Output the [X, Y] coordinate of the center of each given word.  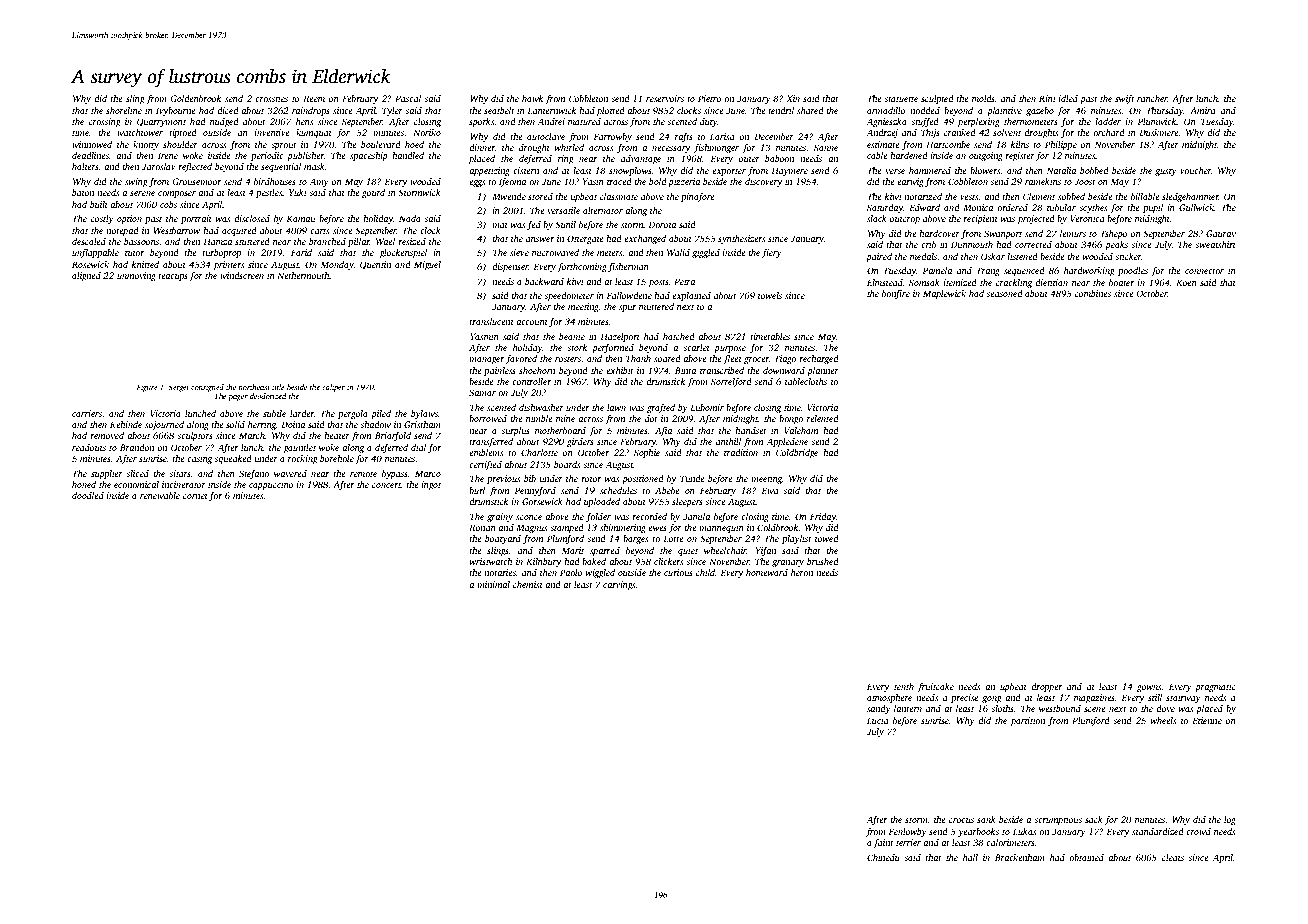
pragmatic [1215, 687]
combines [1093, 293]
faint [883, 843]
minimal [493, 584]
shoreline [124, 110]
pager [238, 398]
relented [823, 418]
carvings [619, 585]
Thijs [930, 133]
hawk [532, 98]
